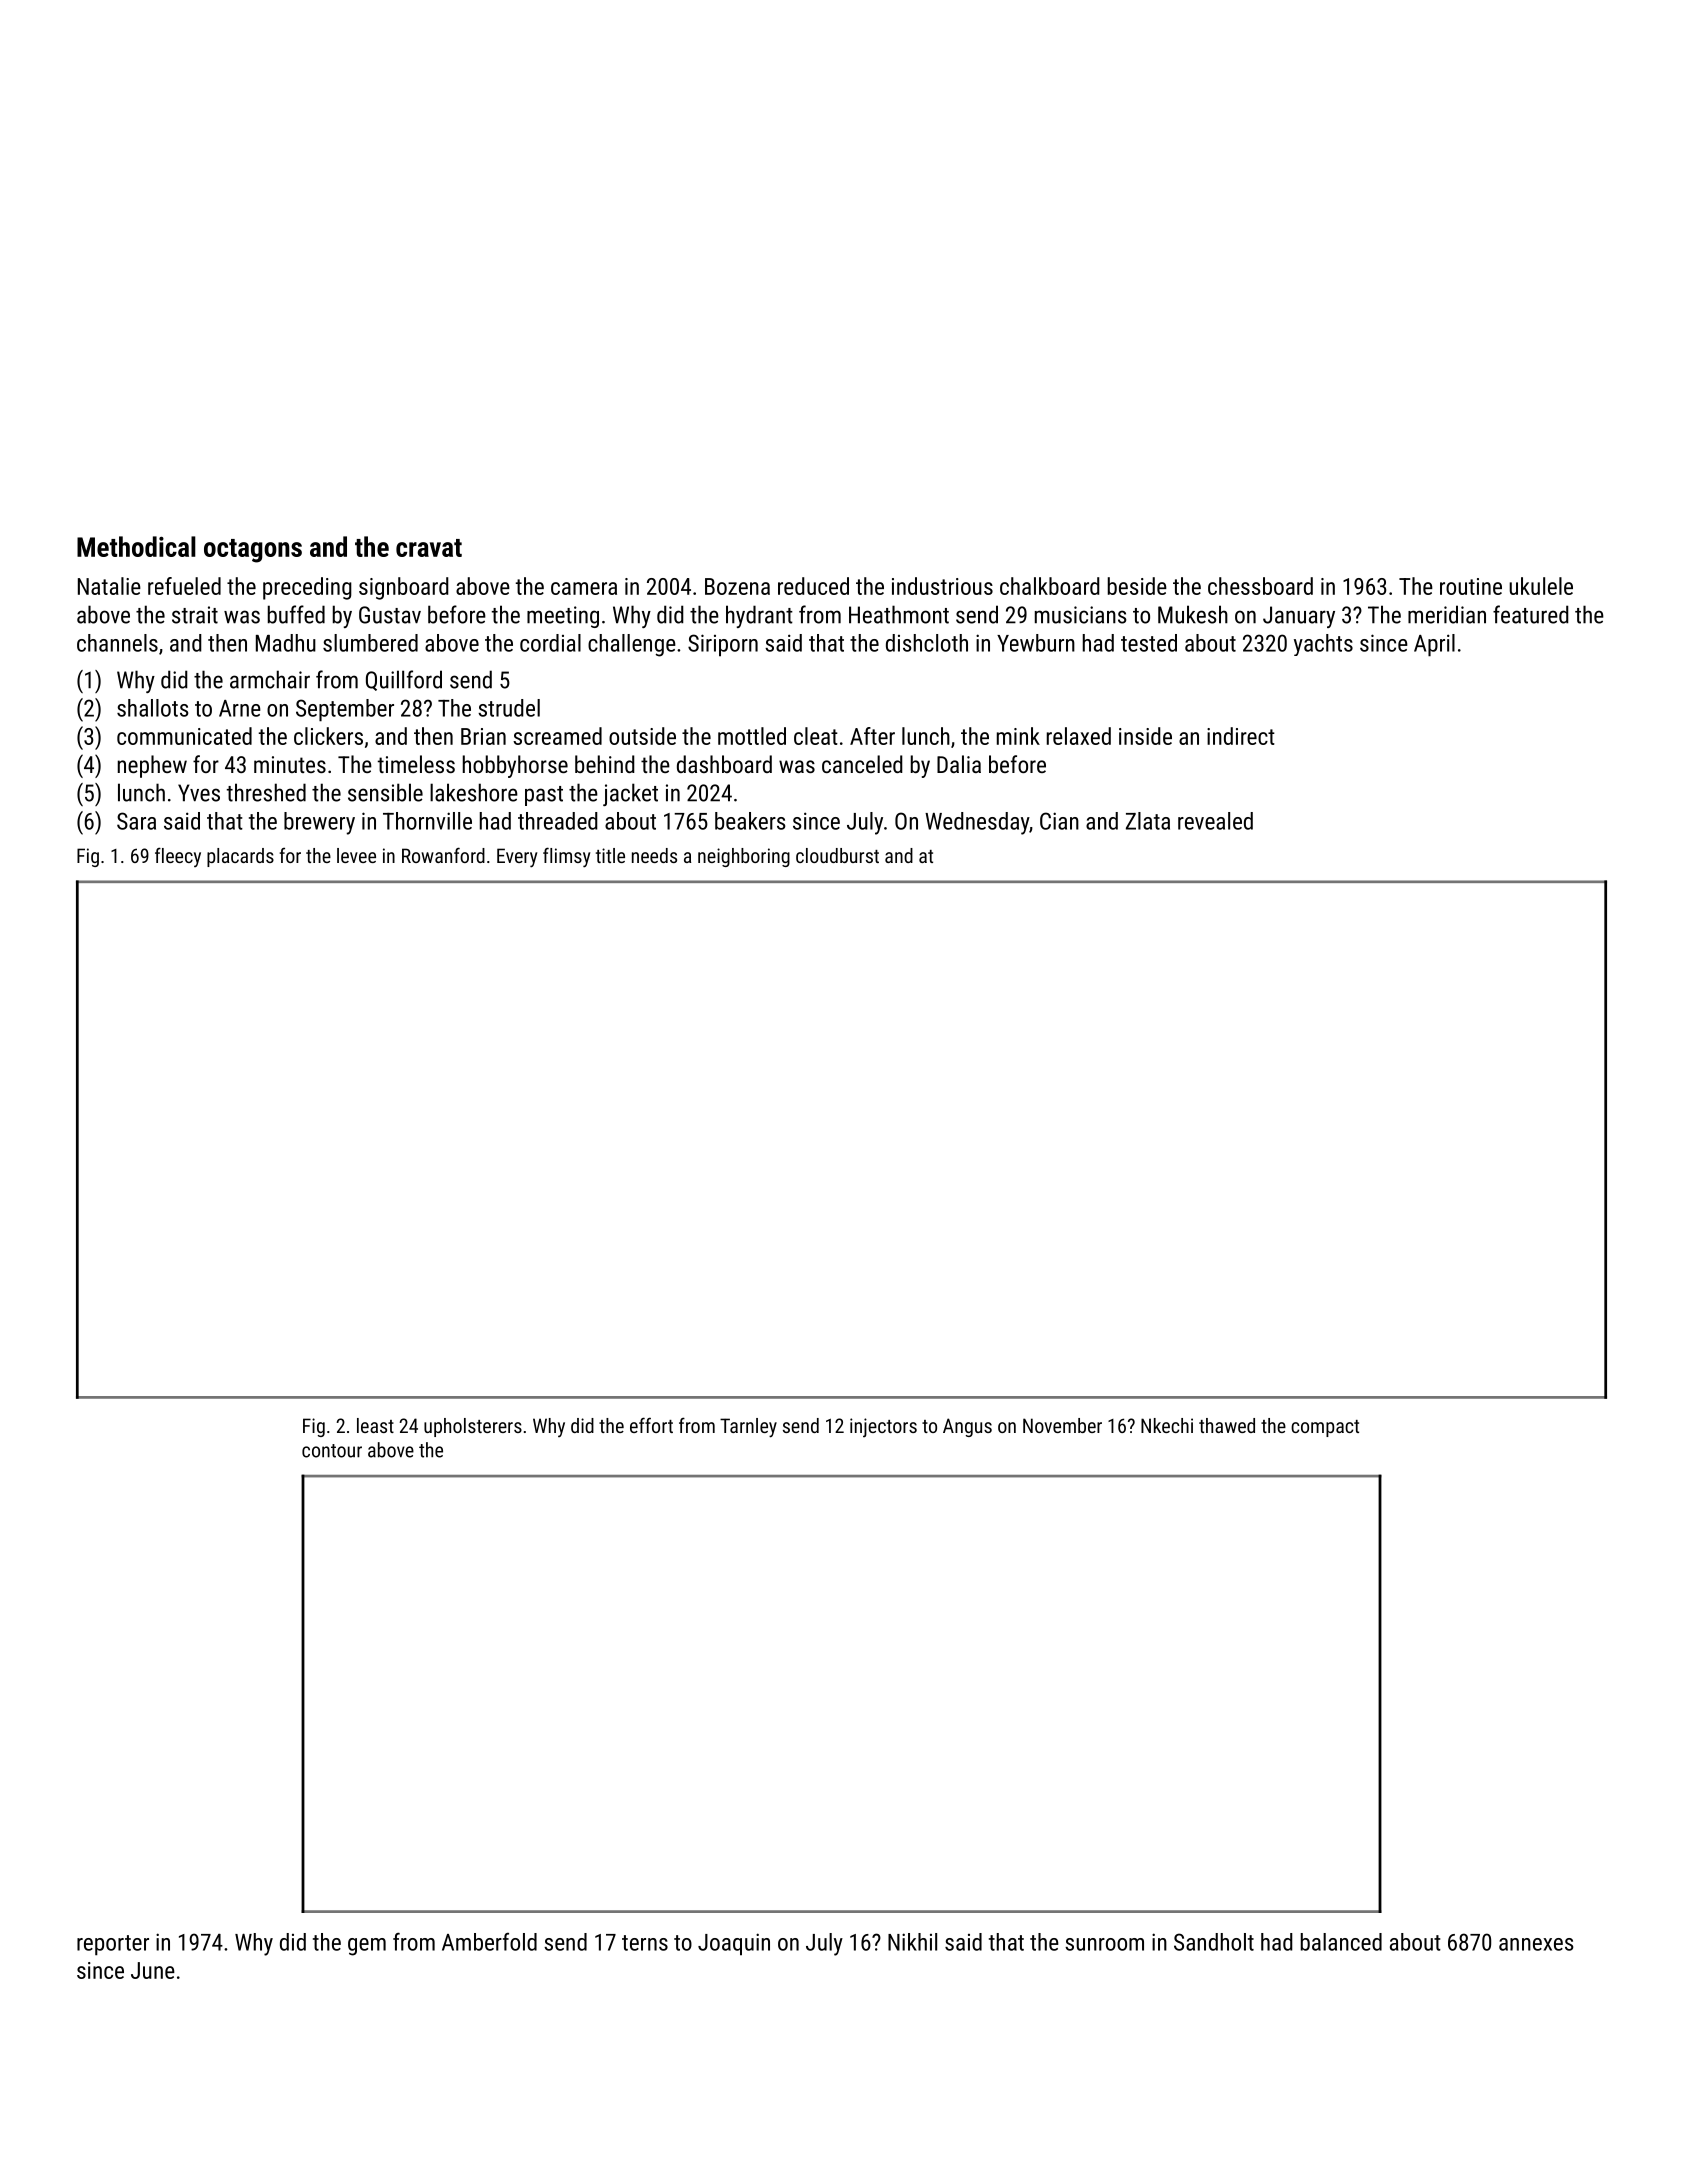 This image has width=1683, height=2178. I want to click on compact, so click(1325, 1428).
